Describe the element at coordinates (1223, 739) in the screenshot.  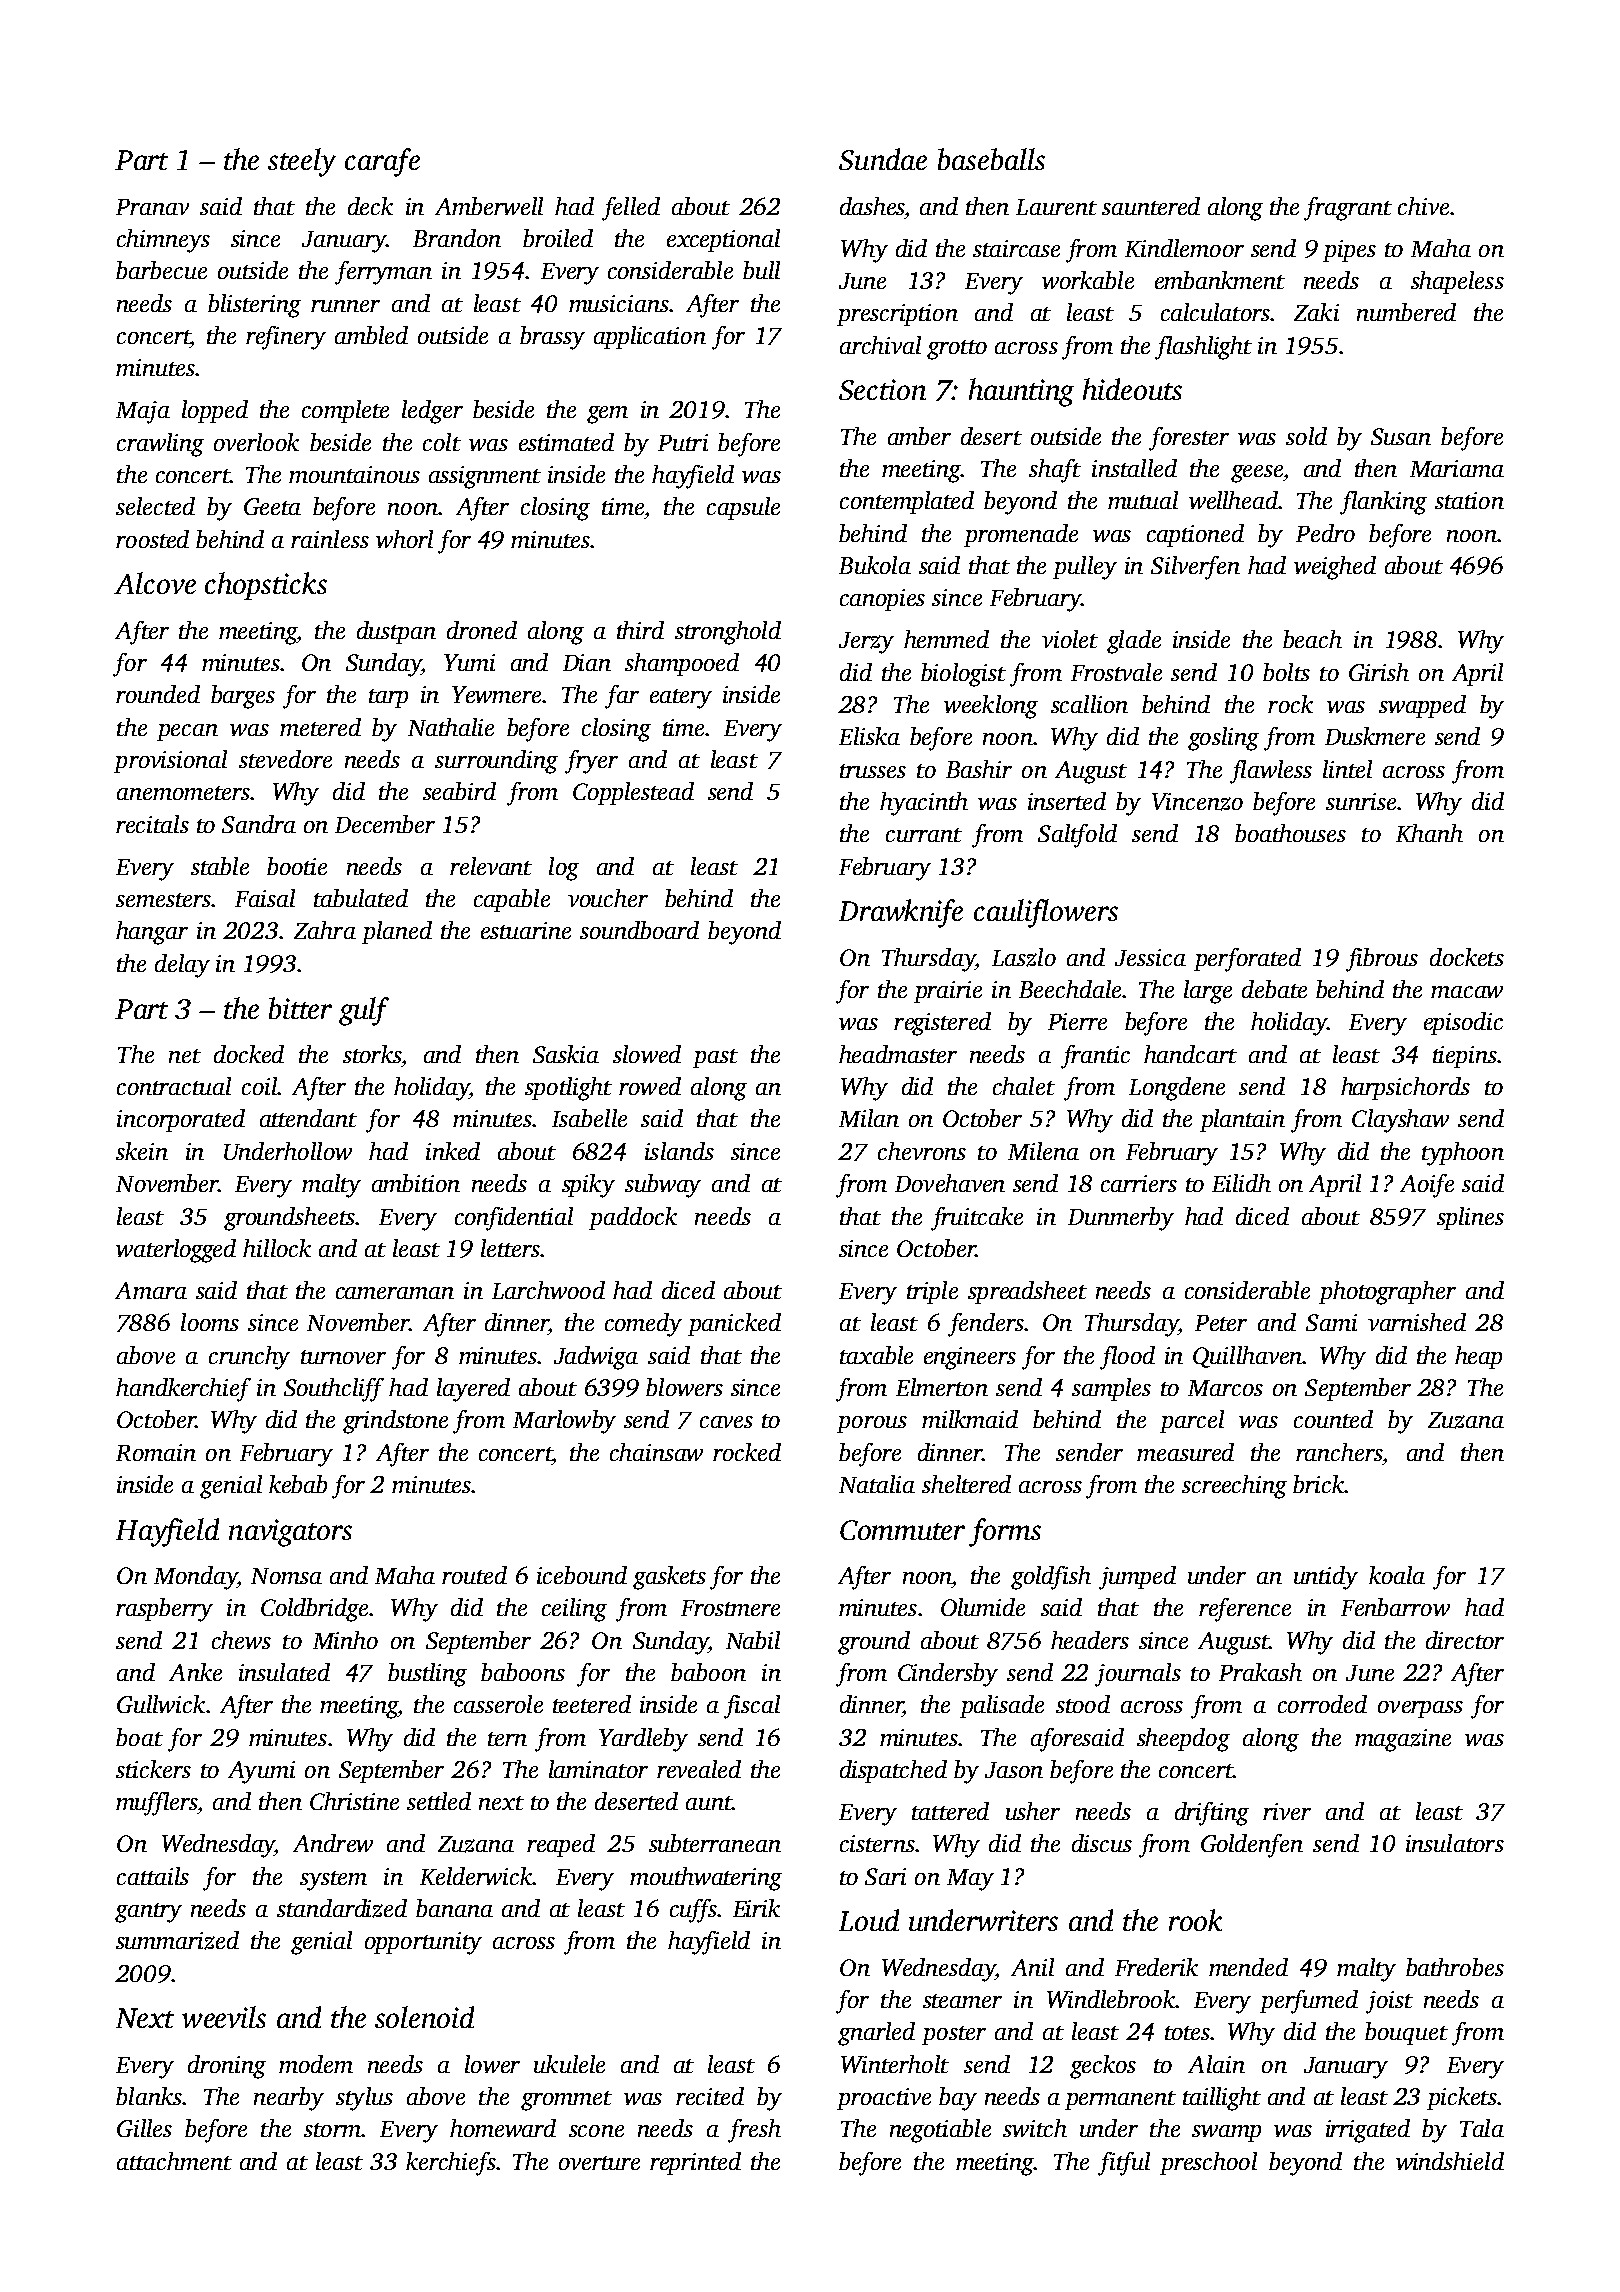
I see `gosling` at that location.
